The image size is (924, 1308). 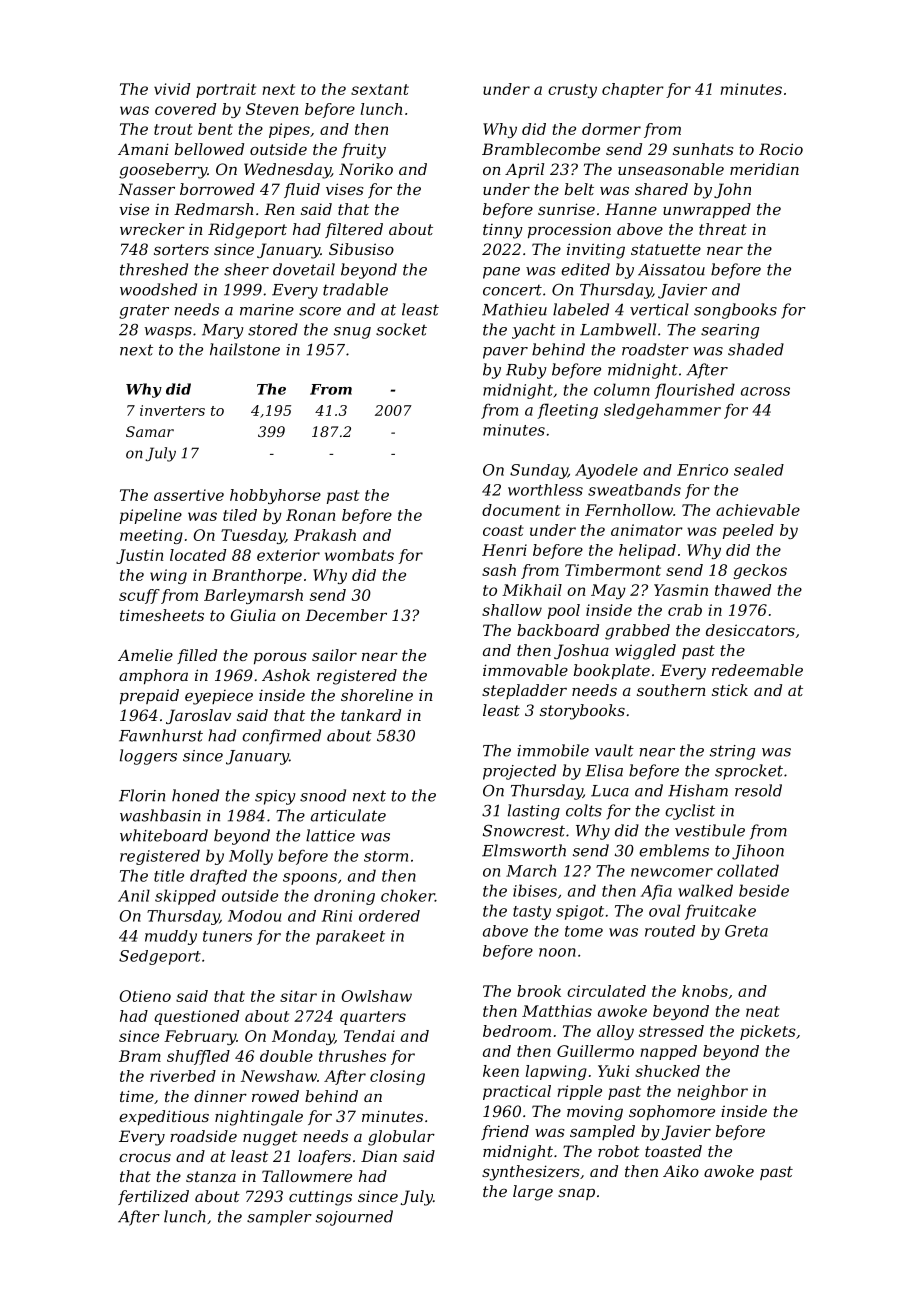 I want to click on John, so click(x=732, y=190).
